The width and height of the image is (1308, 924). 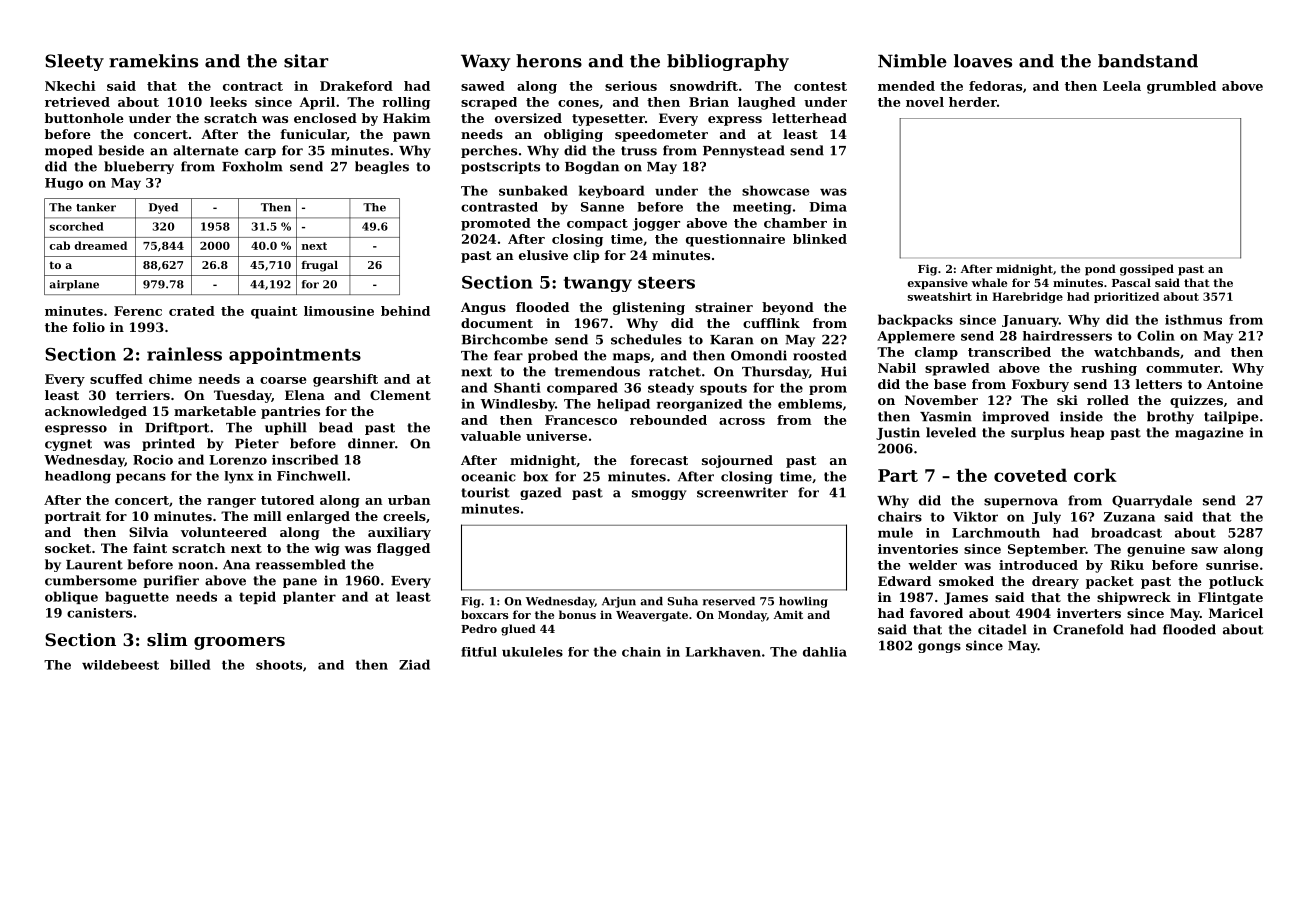 What do you see at coordinates (192, 311) in the image?
I see `crated` at bounding box center [192, 311].
